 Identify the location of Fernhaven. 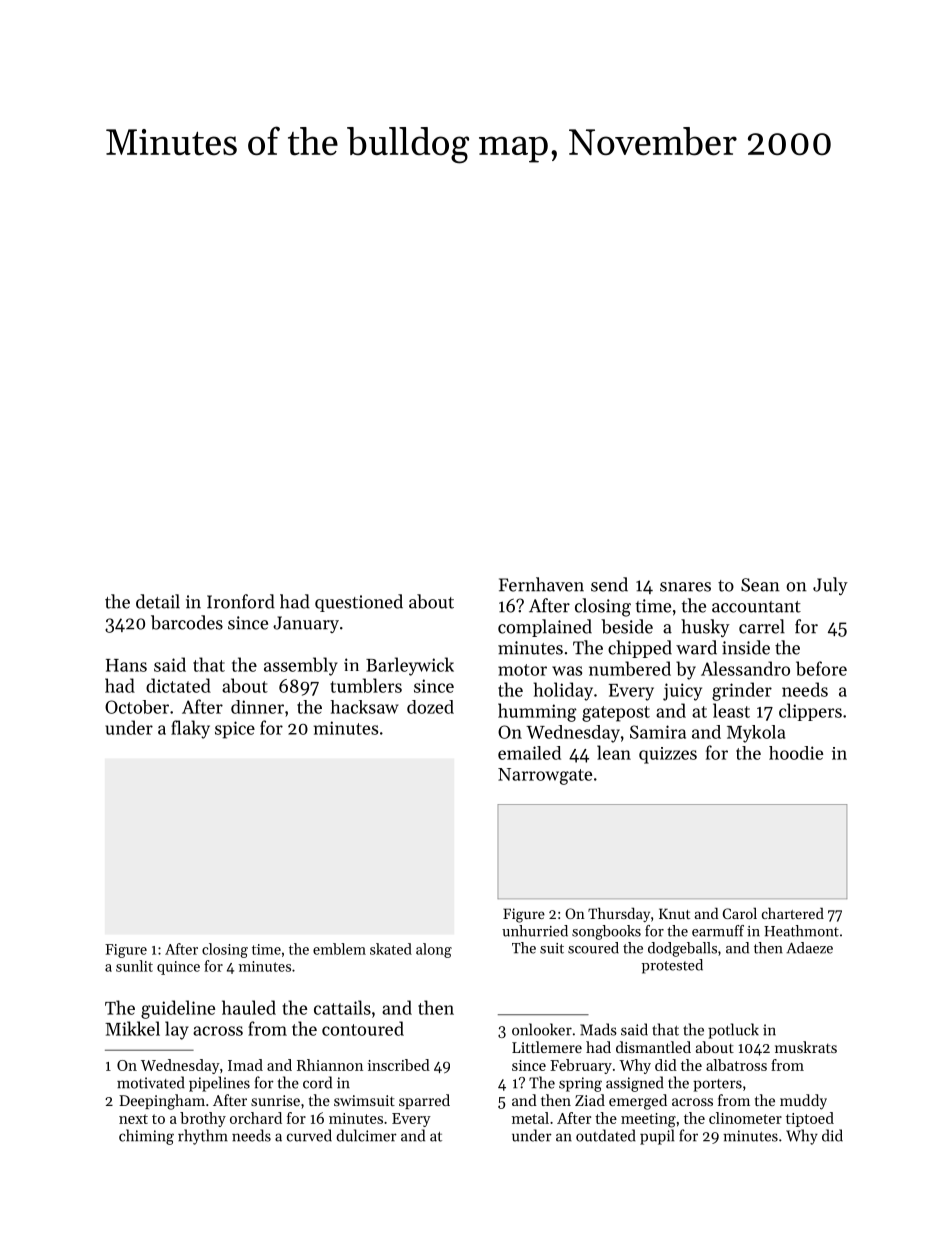
(541, 584).
